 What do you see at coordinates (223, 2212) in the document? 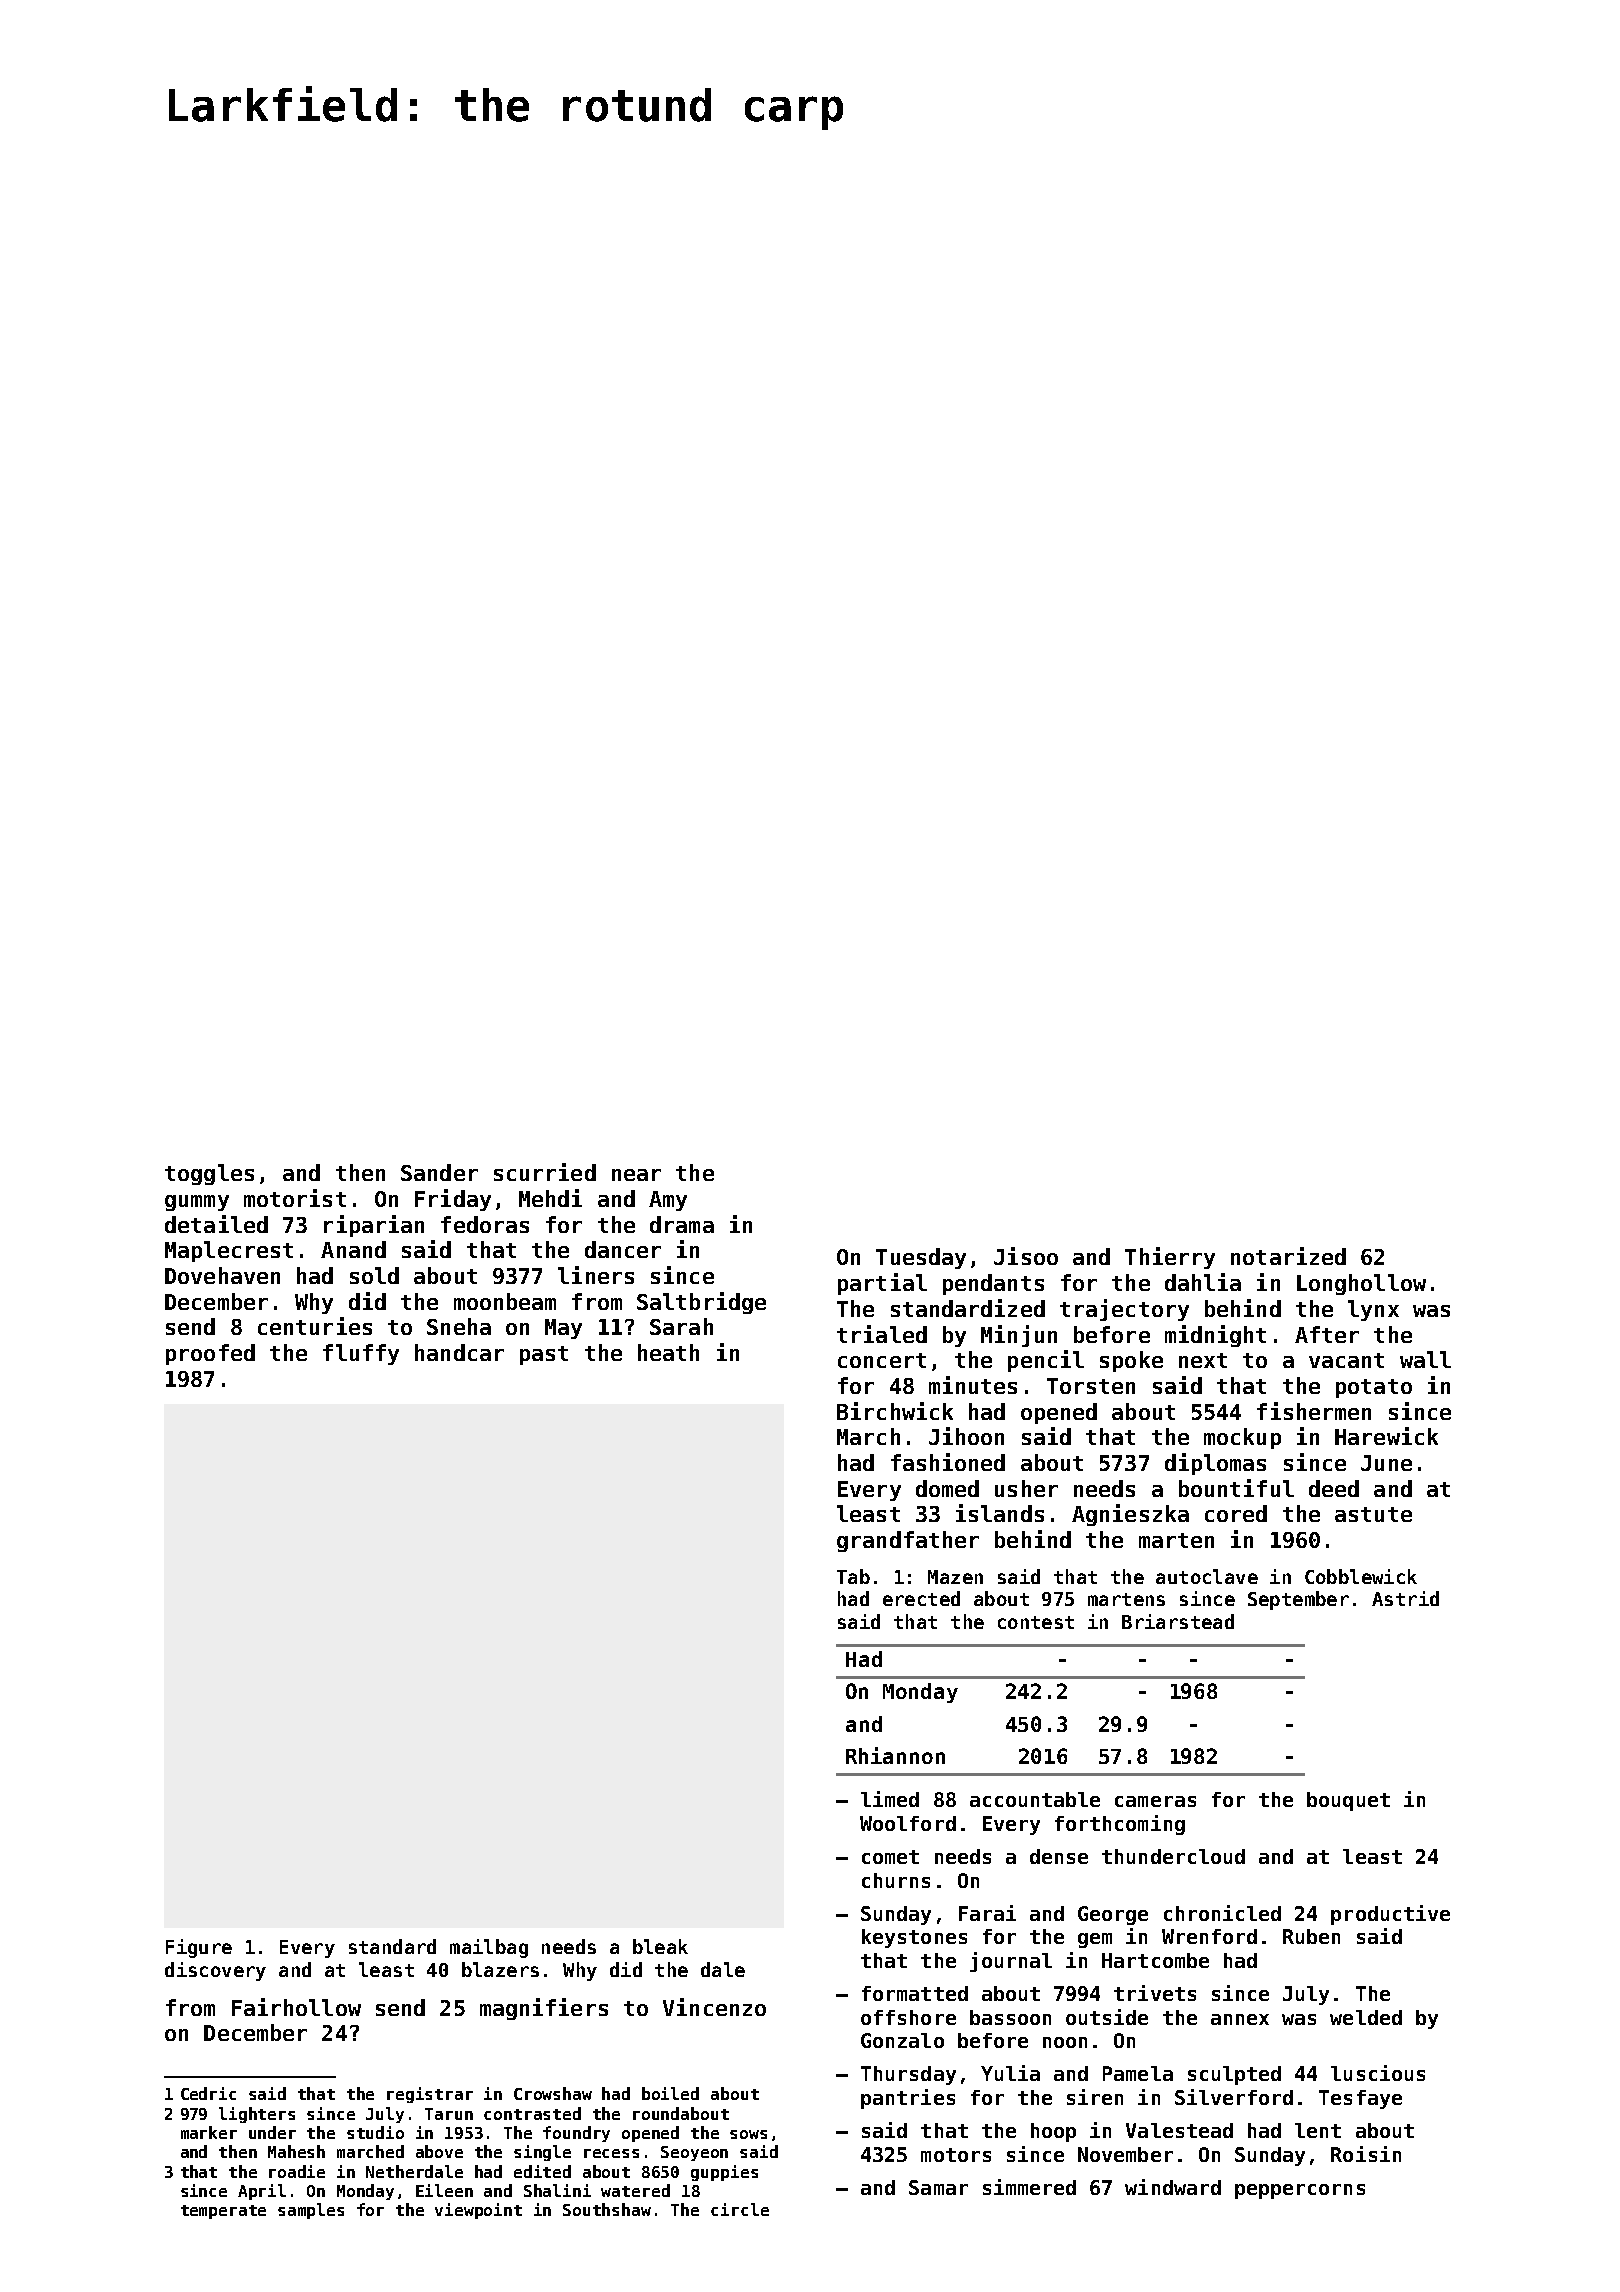
I see `temperate` at bounding box center [223, 2212].
